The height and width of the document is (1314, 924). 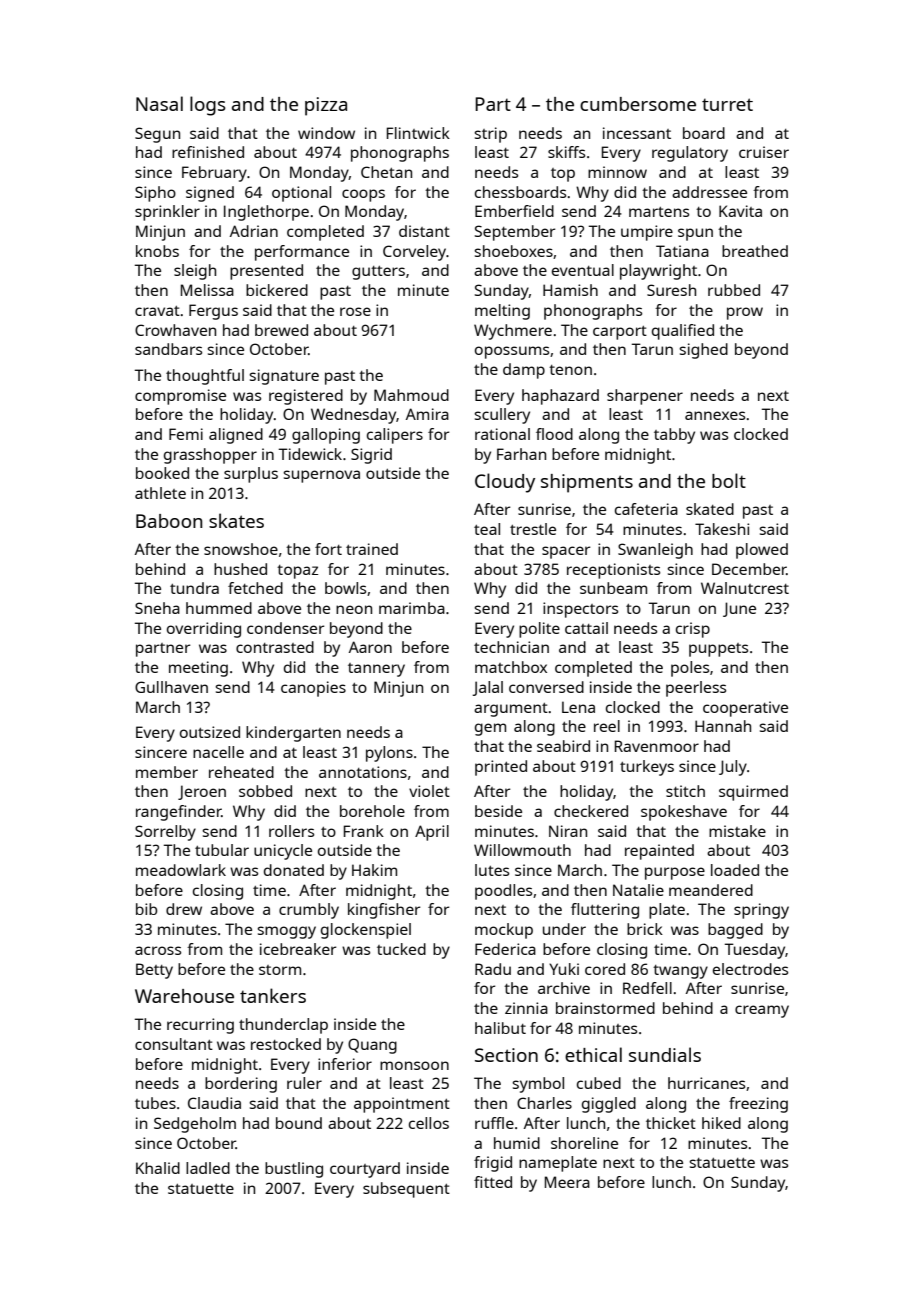 I want to click on logs, so click(x=208, y=106).
